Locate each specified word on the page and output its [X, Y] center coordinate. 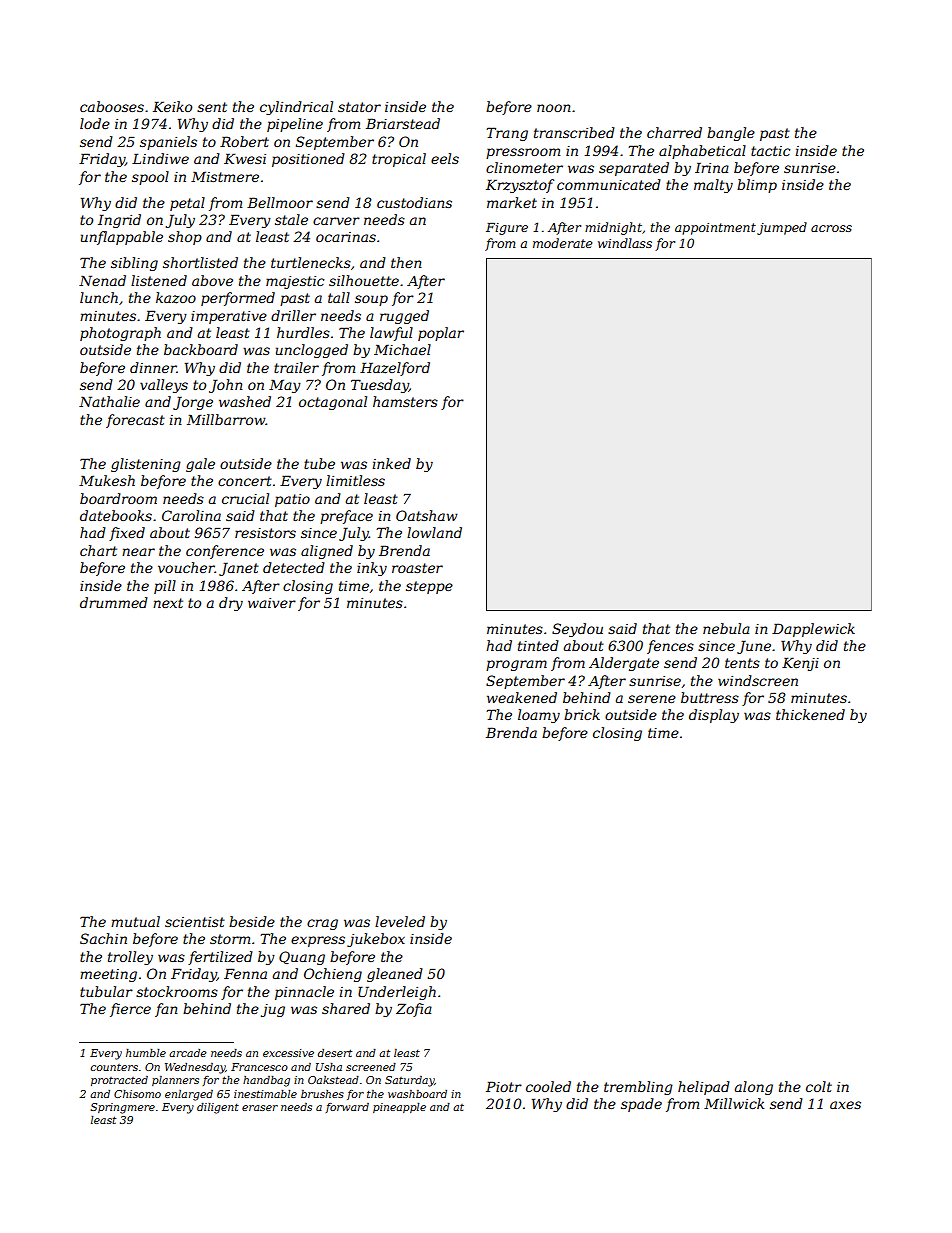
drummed [114, 602]
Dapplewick [813, 630]
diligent [218, 1108]
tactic [770, 151]
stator [359, 107]
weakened [522, 697]
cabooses [112, 106]
